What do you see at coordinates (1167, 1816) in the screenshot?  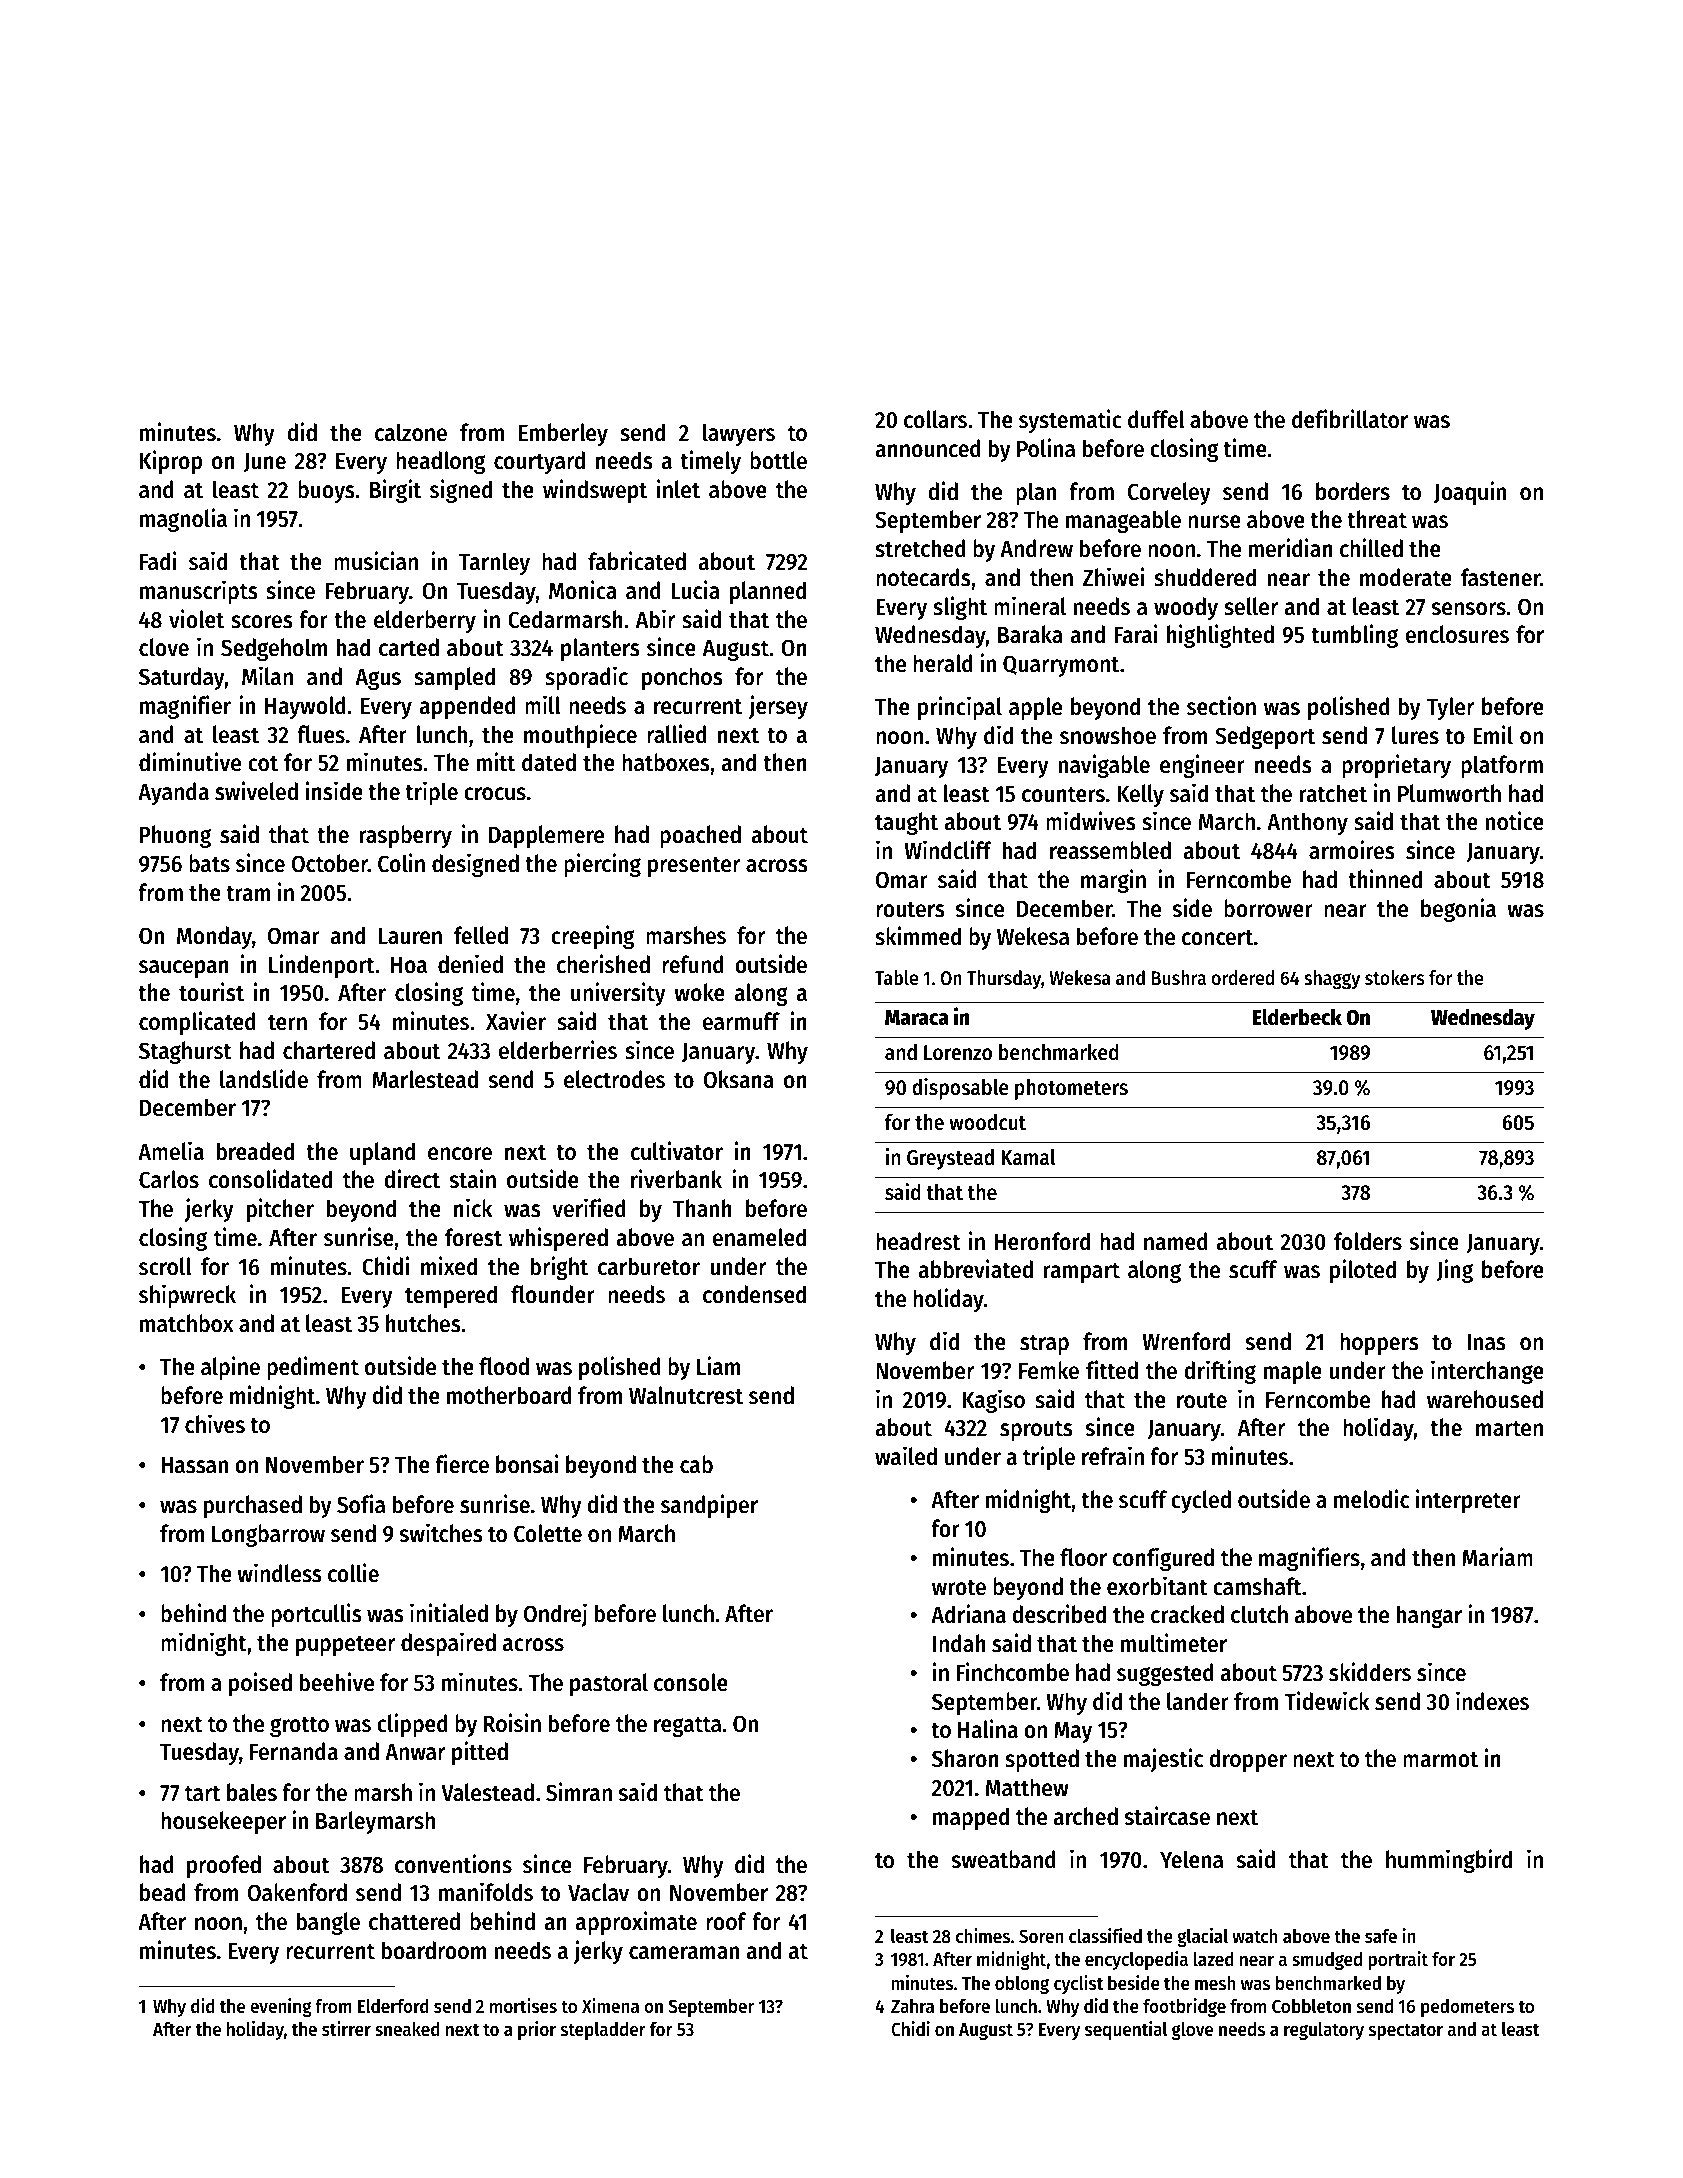 I see `staircase` at bounding box center [1167, 1816].
